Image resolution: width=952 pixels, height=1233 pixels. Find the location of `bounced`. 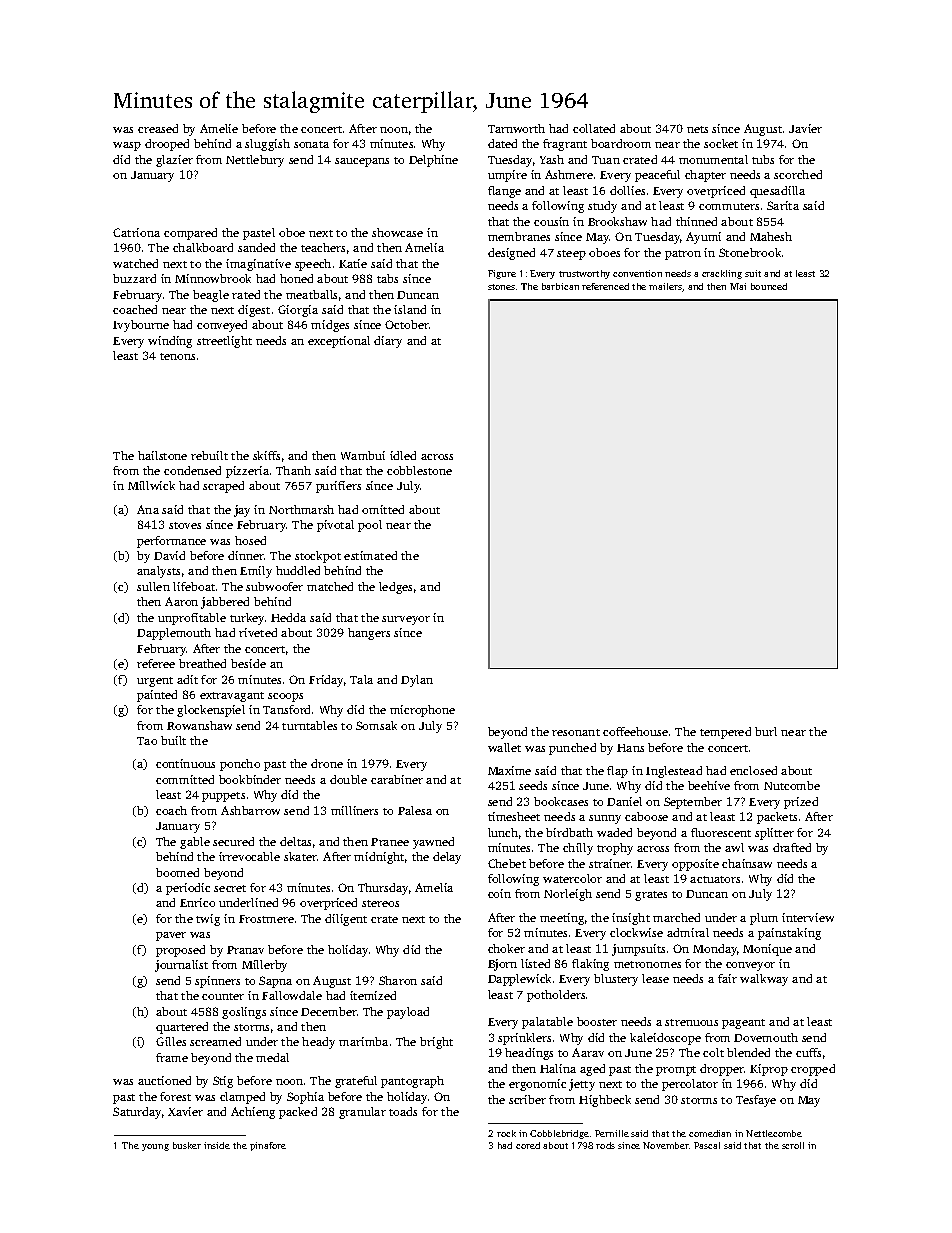

bounced is located at coordinates (769, 286).
